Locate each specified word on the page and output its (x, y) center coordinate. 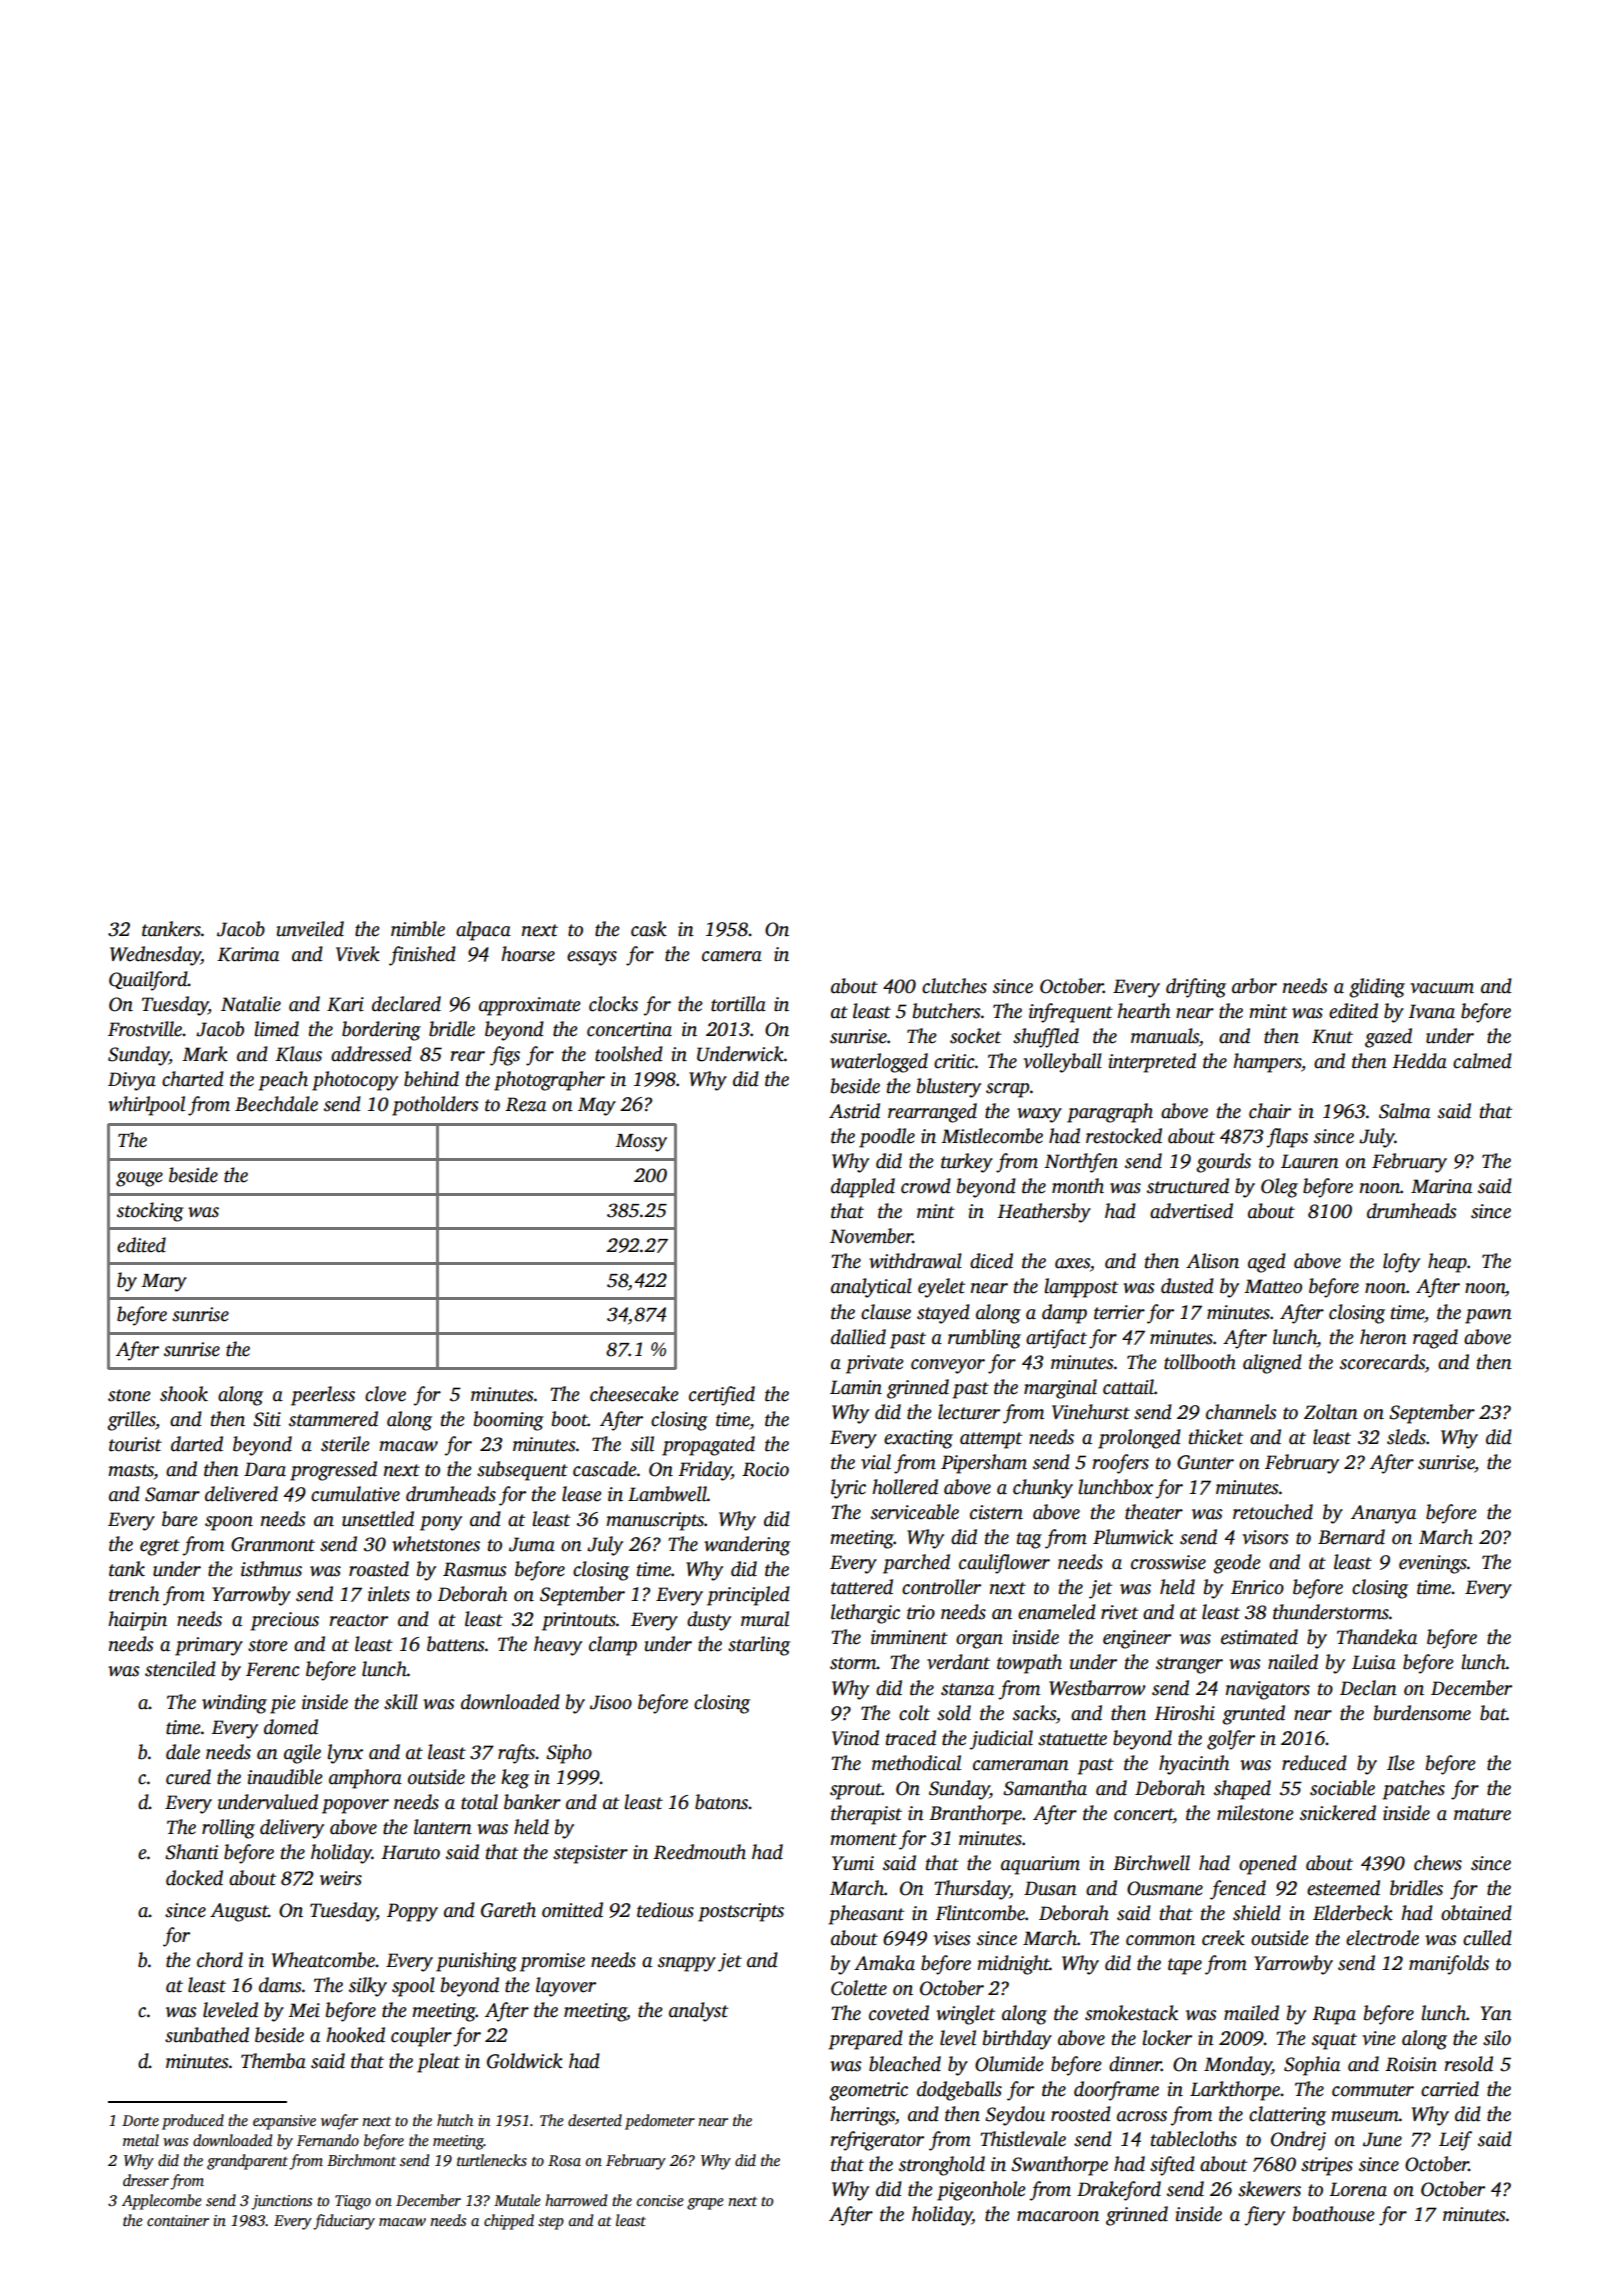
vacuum (1442, 988)
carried (1450, 2089)
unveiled (310, 929)
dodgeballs (959, 2091)
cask (649, 929)
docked (194, 1878)
